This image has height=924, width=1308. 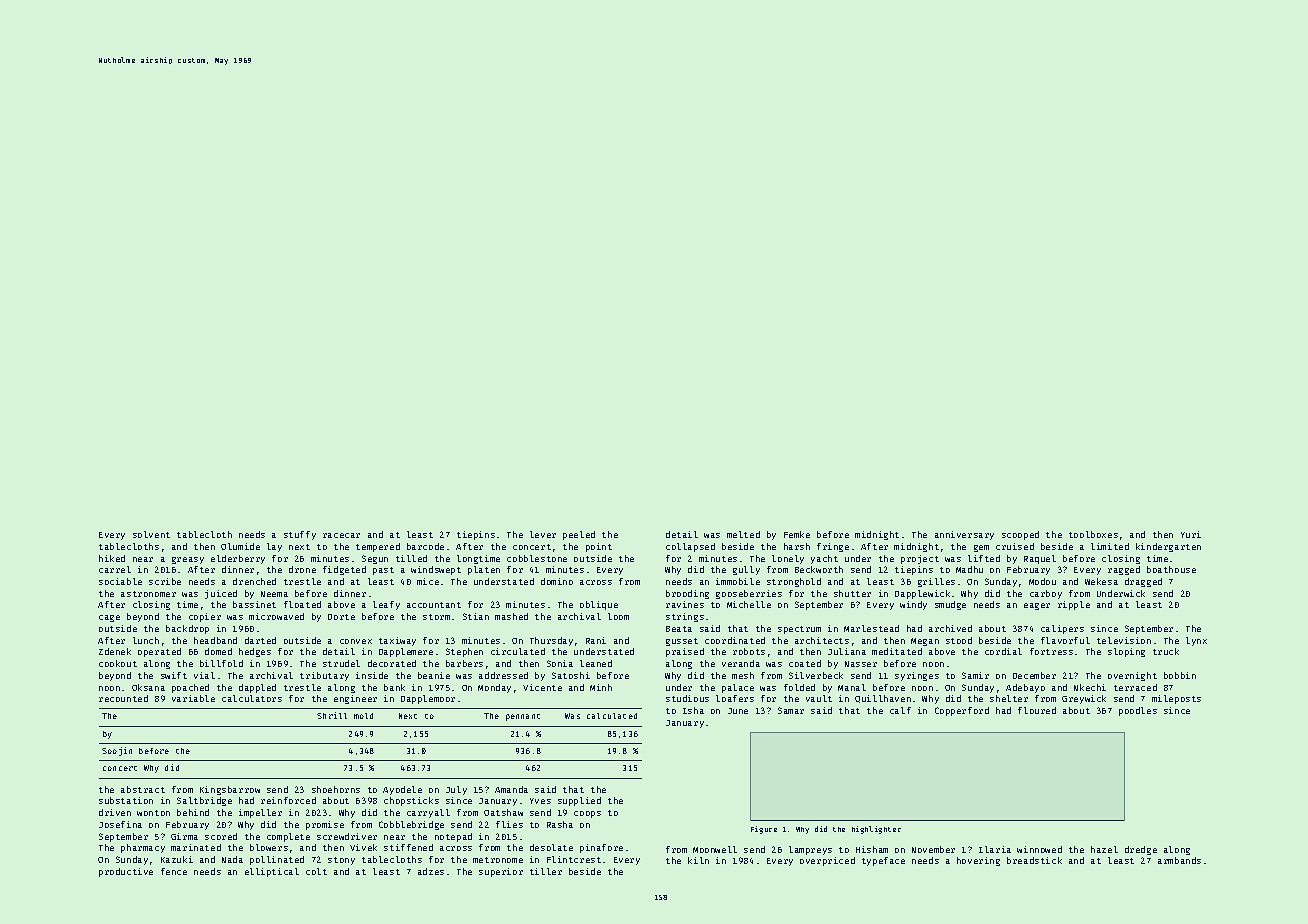 I want to click on anniversary, so click(x=964, y=535).
